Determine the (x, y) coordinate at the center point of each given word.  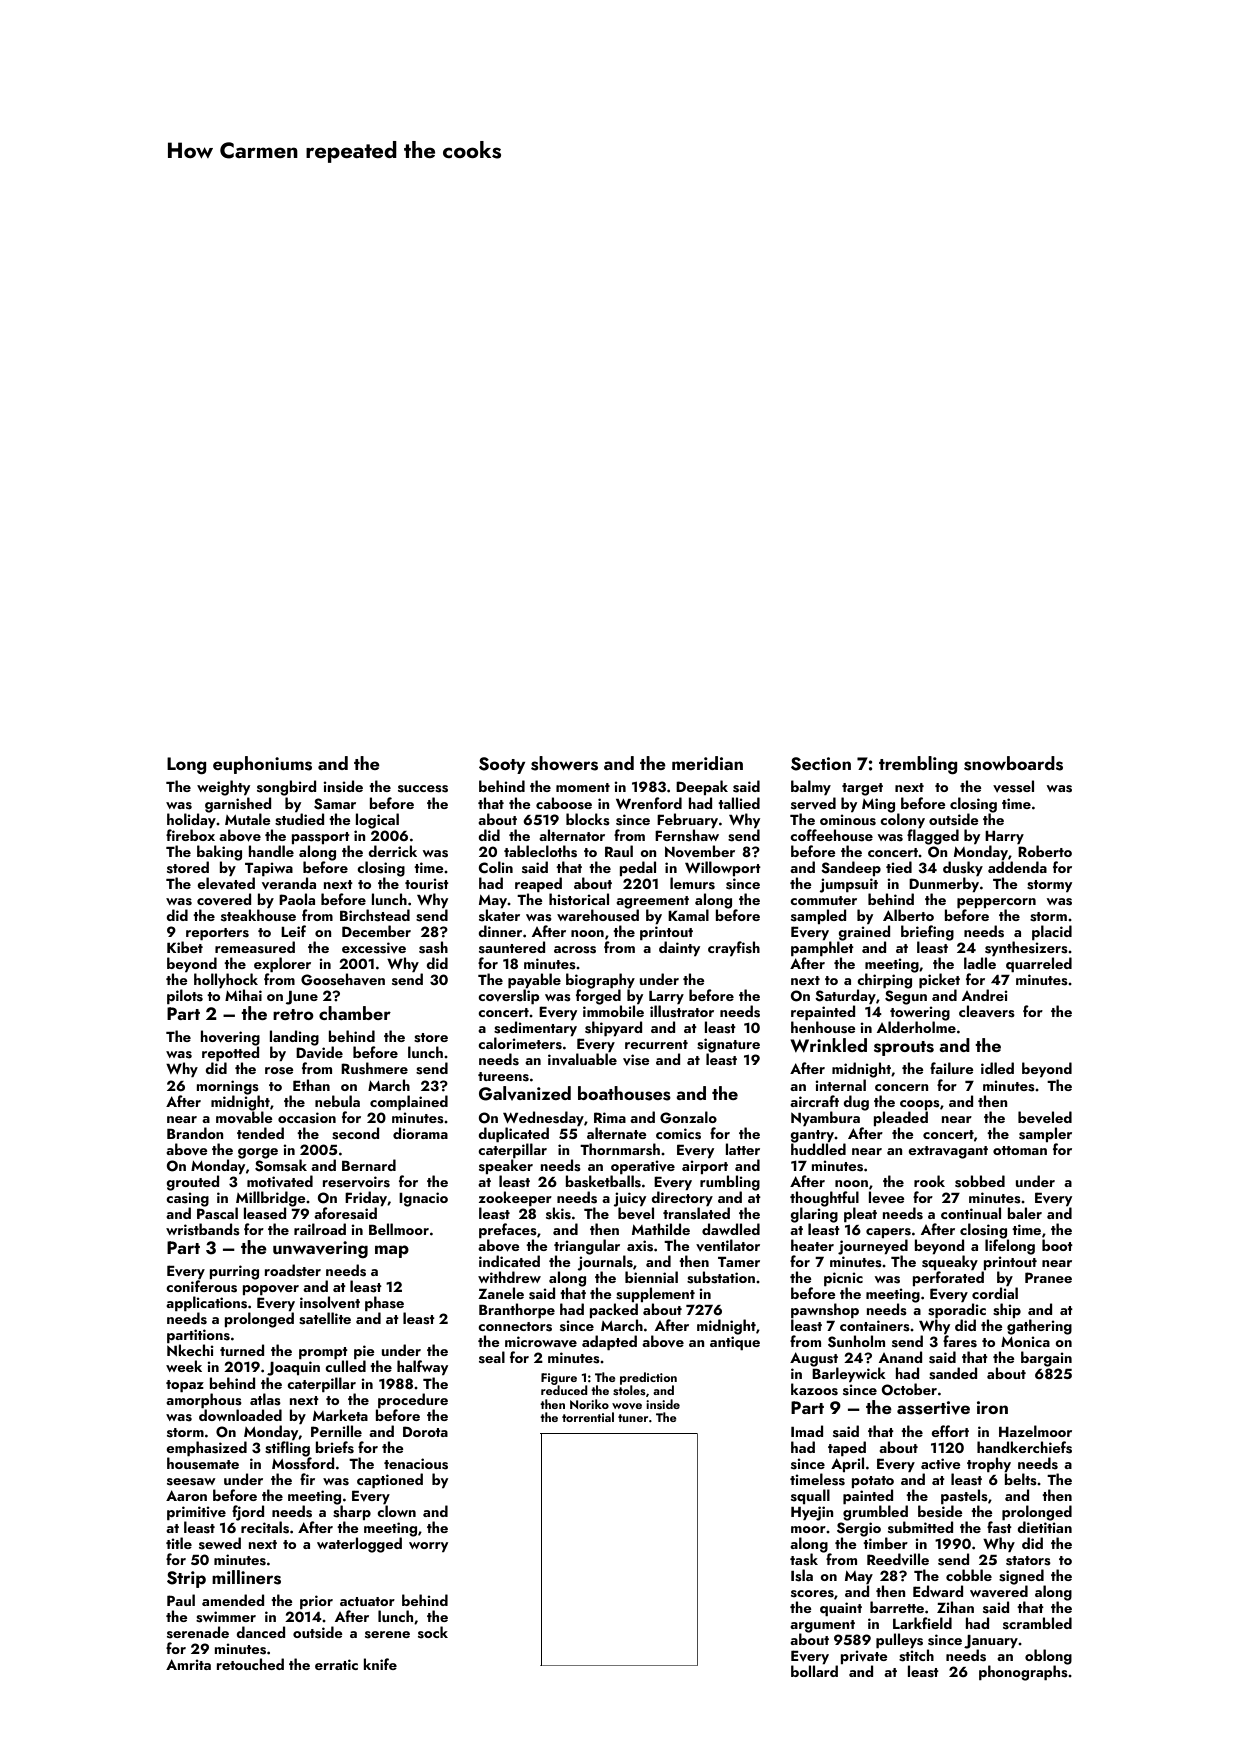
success (423, 789)
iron (992, 1407)
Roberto (1045, 851)
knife (380, 1664)
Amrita (188, 1664)
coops (920, 1105)
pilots (185, 996)
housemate (203, 1463)
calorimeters (520, 1043)
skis (558, 1213)
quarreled (1039, 964)
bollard (814, 1671)
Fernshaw (687, 835)
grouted (192, 1183)
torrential (588, 1417)
